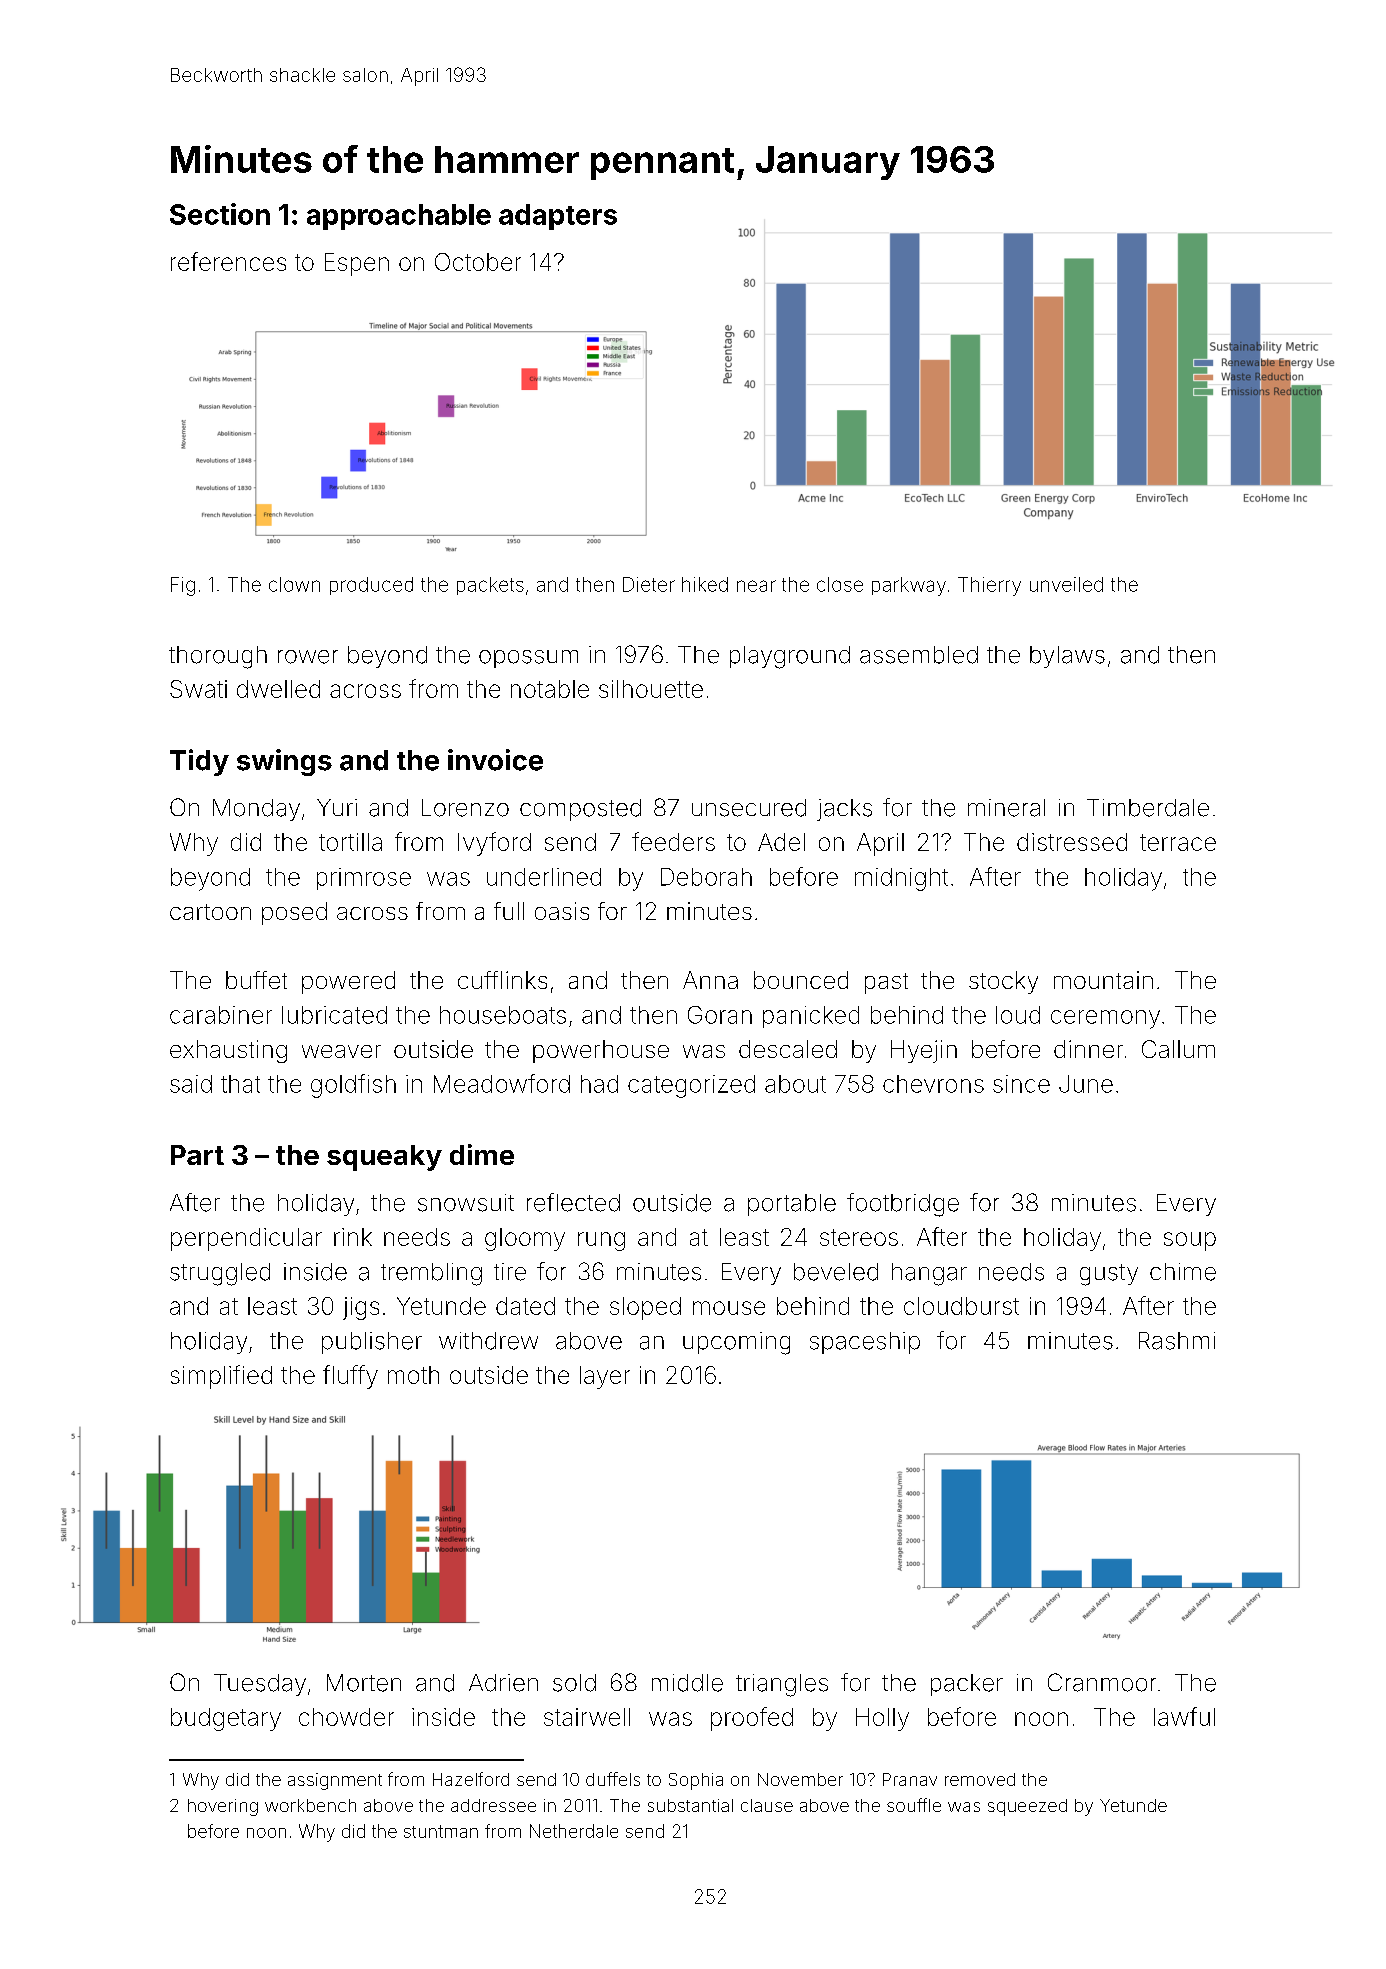 The image size is (1386, 1969). I want to click on fluffy, so click(350, 1377).
